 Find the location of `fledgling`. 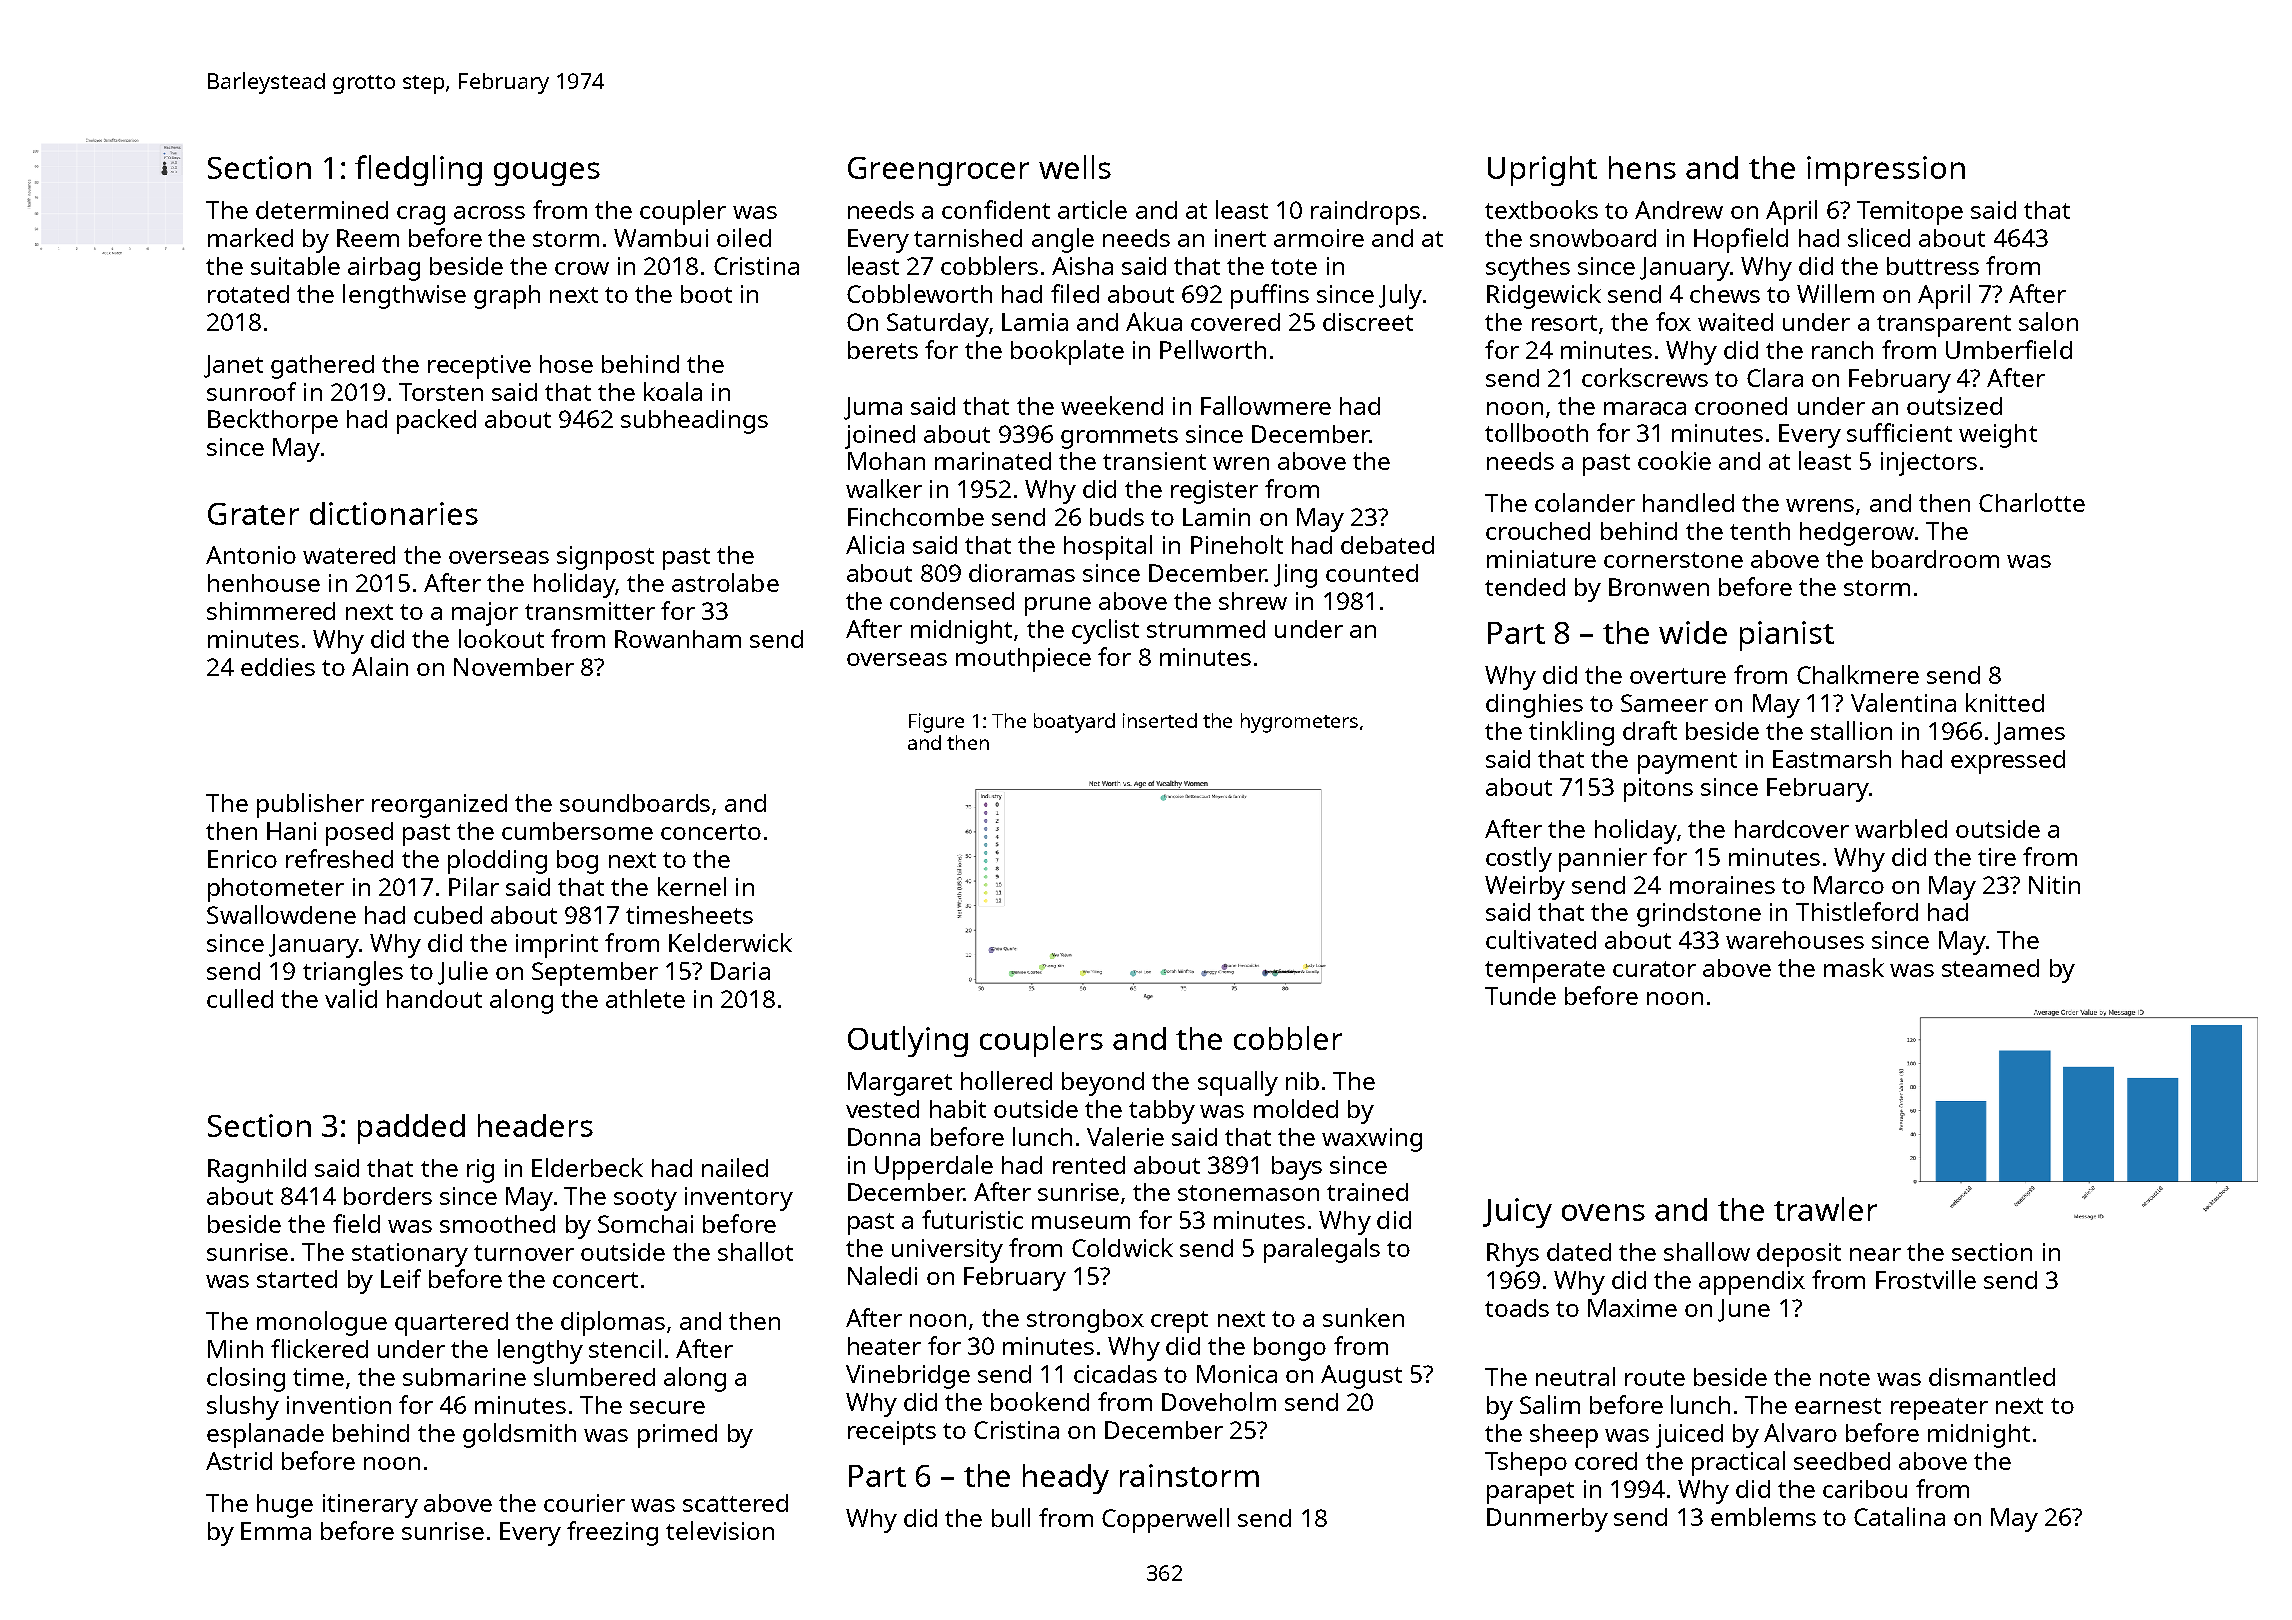

fledgling is located at coordinates (418, 170).
